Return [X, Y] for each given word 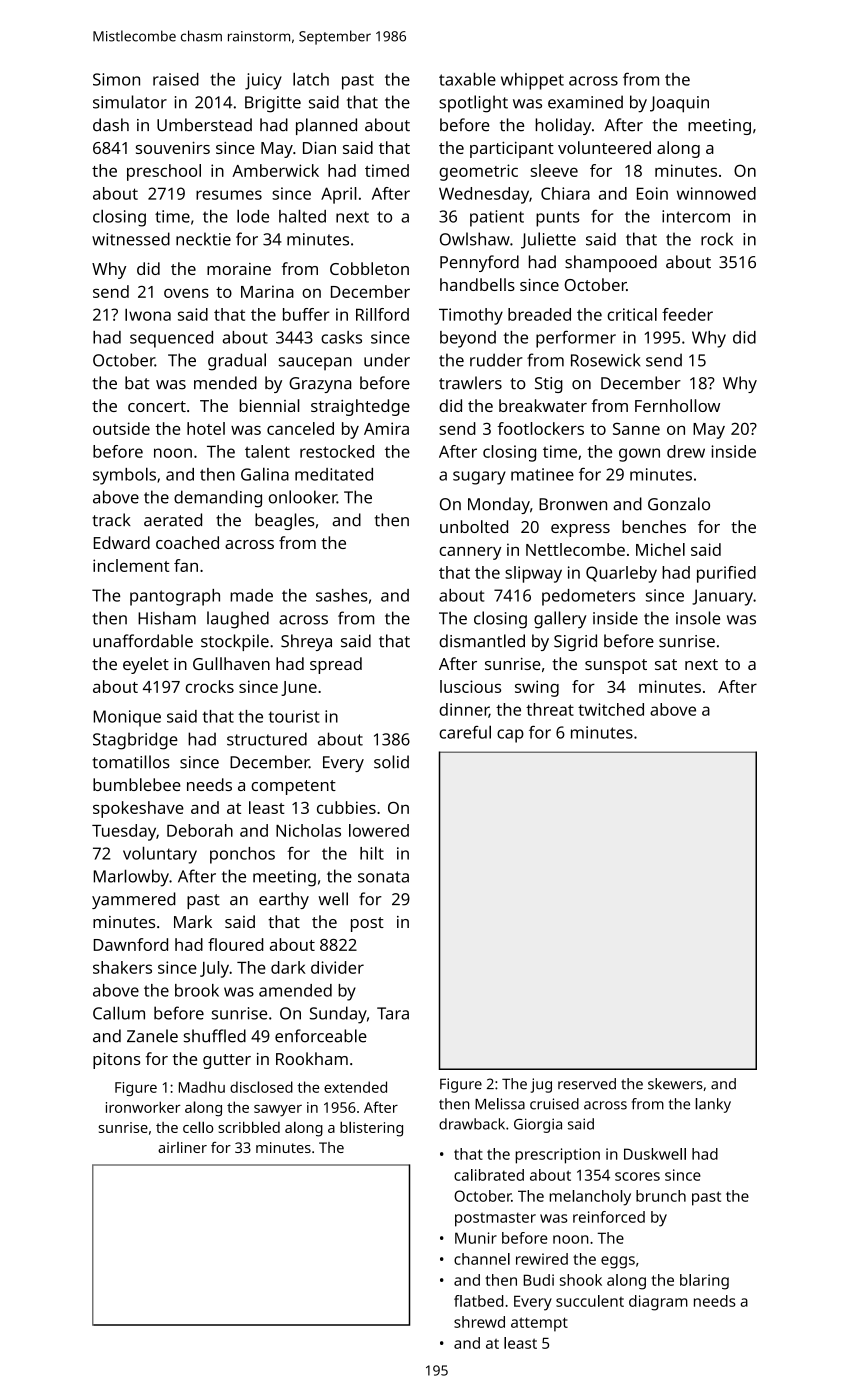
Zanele [152, 1036]
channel [482, 1259]
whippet [532, 81]
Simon [116, 79]
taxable [467, 79]
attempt [539, 1324]
